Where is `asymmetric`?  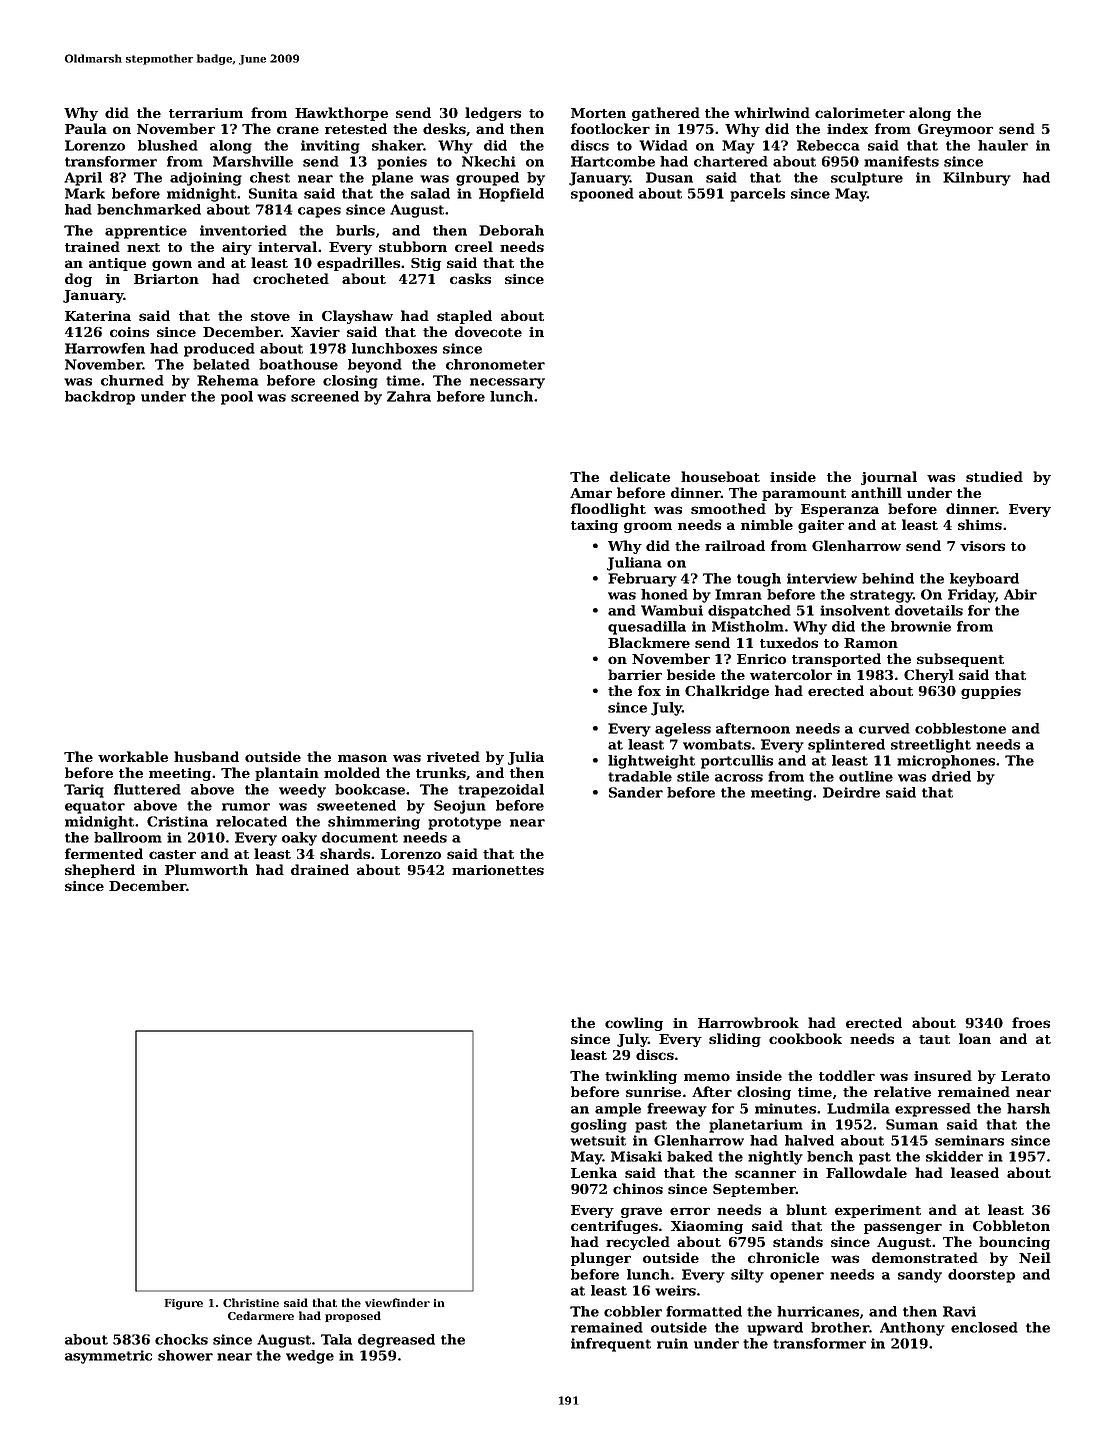 asymmetric is located at coordinates (108, 1357).
